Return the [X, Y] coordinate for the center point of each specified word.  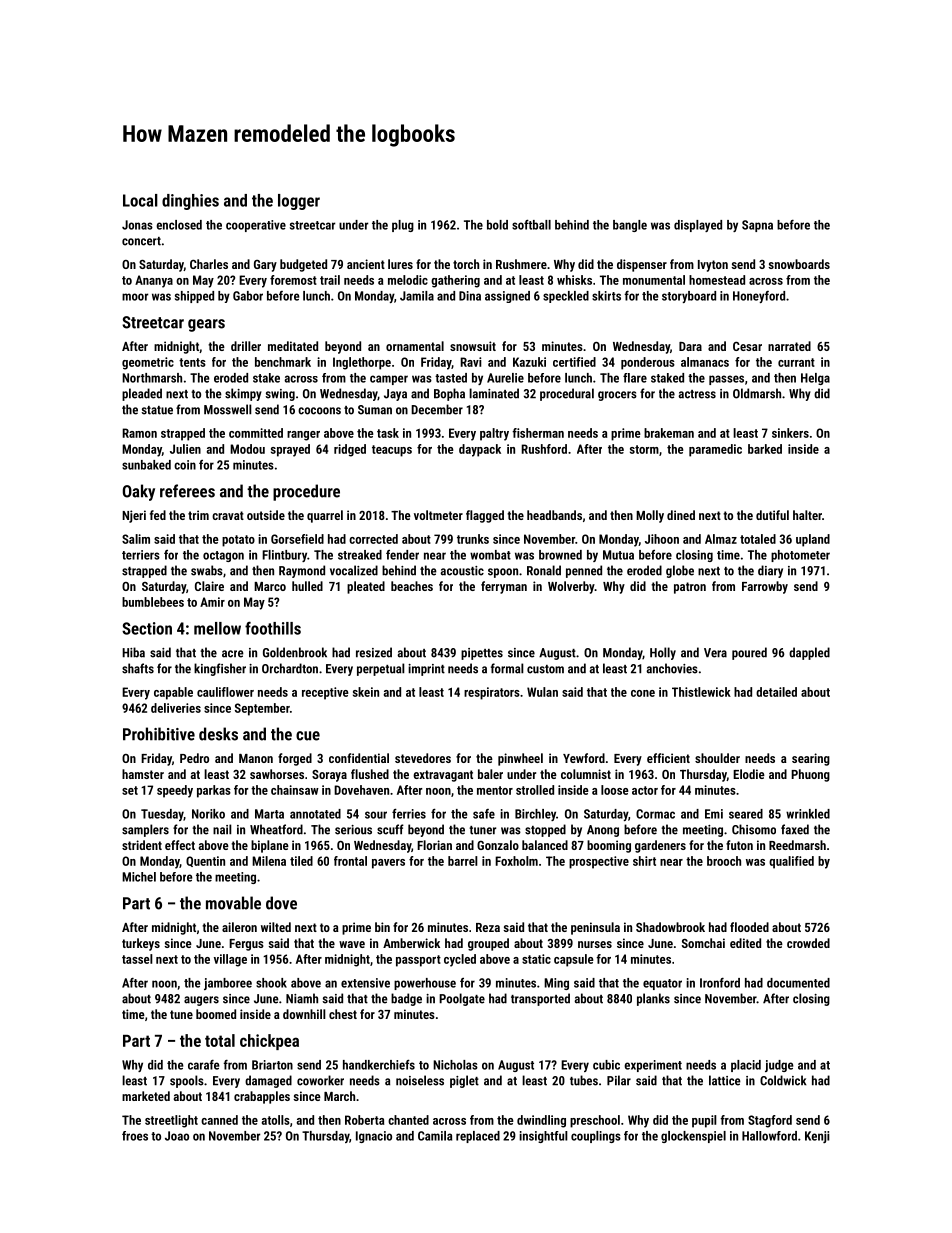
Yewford [584, 758]
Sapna [757, 226]
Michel [139, 877]
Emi [714, 814]
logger [299, 202]
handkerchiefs [379, 1065]
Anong [603, 831]
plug [403, 226]
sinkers [790, 433]
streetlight [171, 1121]
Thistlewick [701, 692]
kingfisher [220, 669]
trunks [473, 539]
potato [238, 541]
